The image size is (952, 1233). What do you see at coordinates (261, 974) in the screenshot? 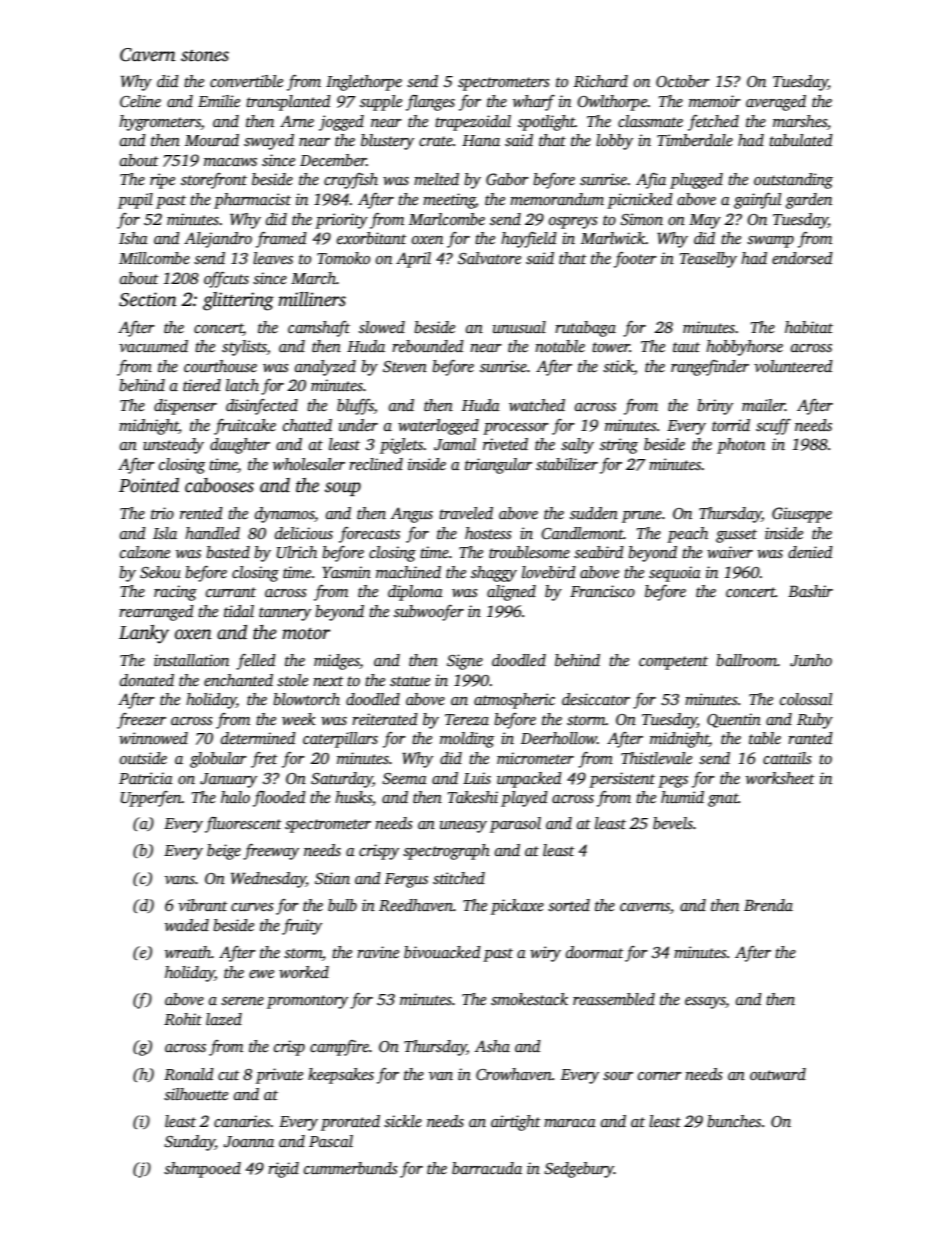
I see `ewe` at bounding box center [261, 974].
